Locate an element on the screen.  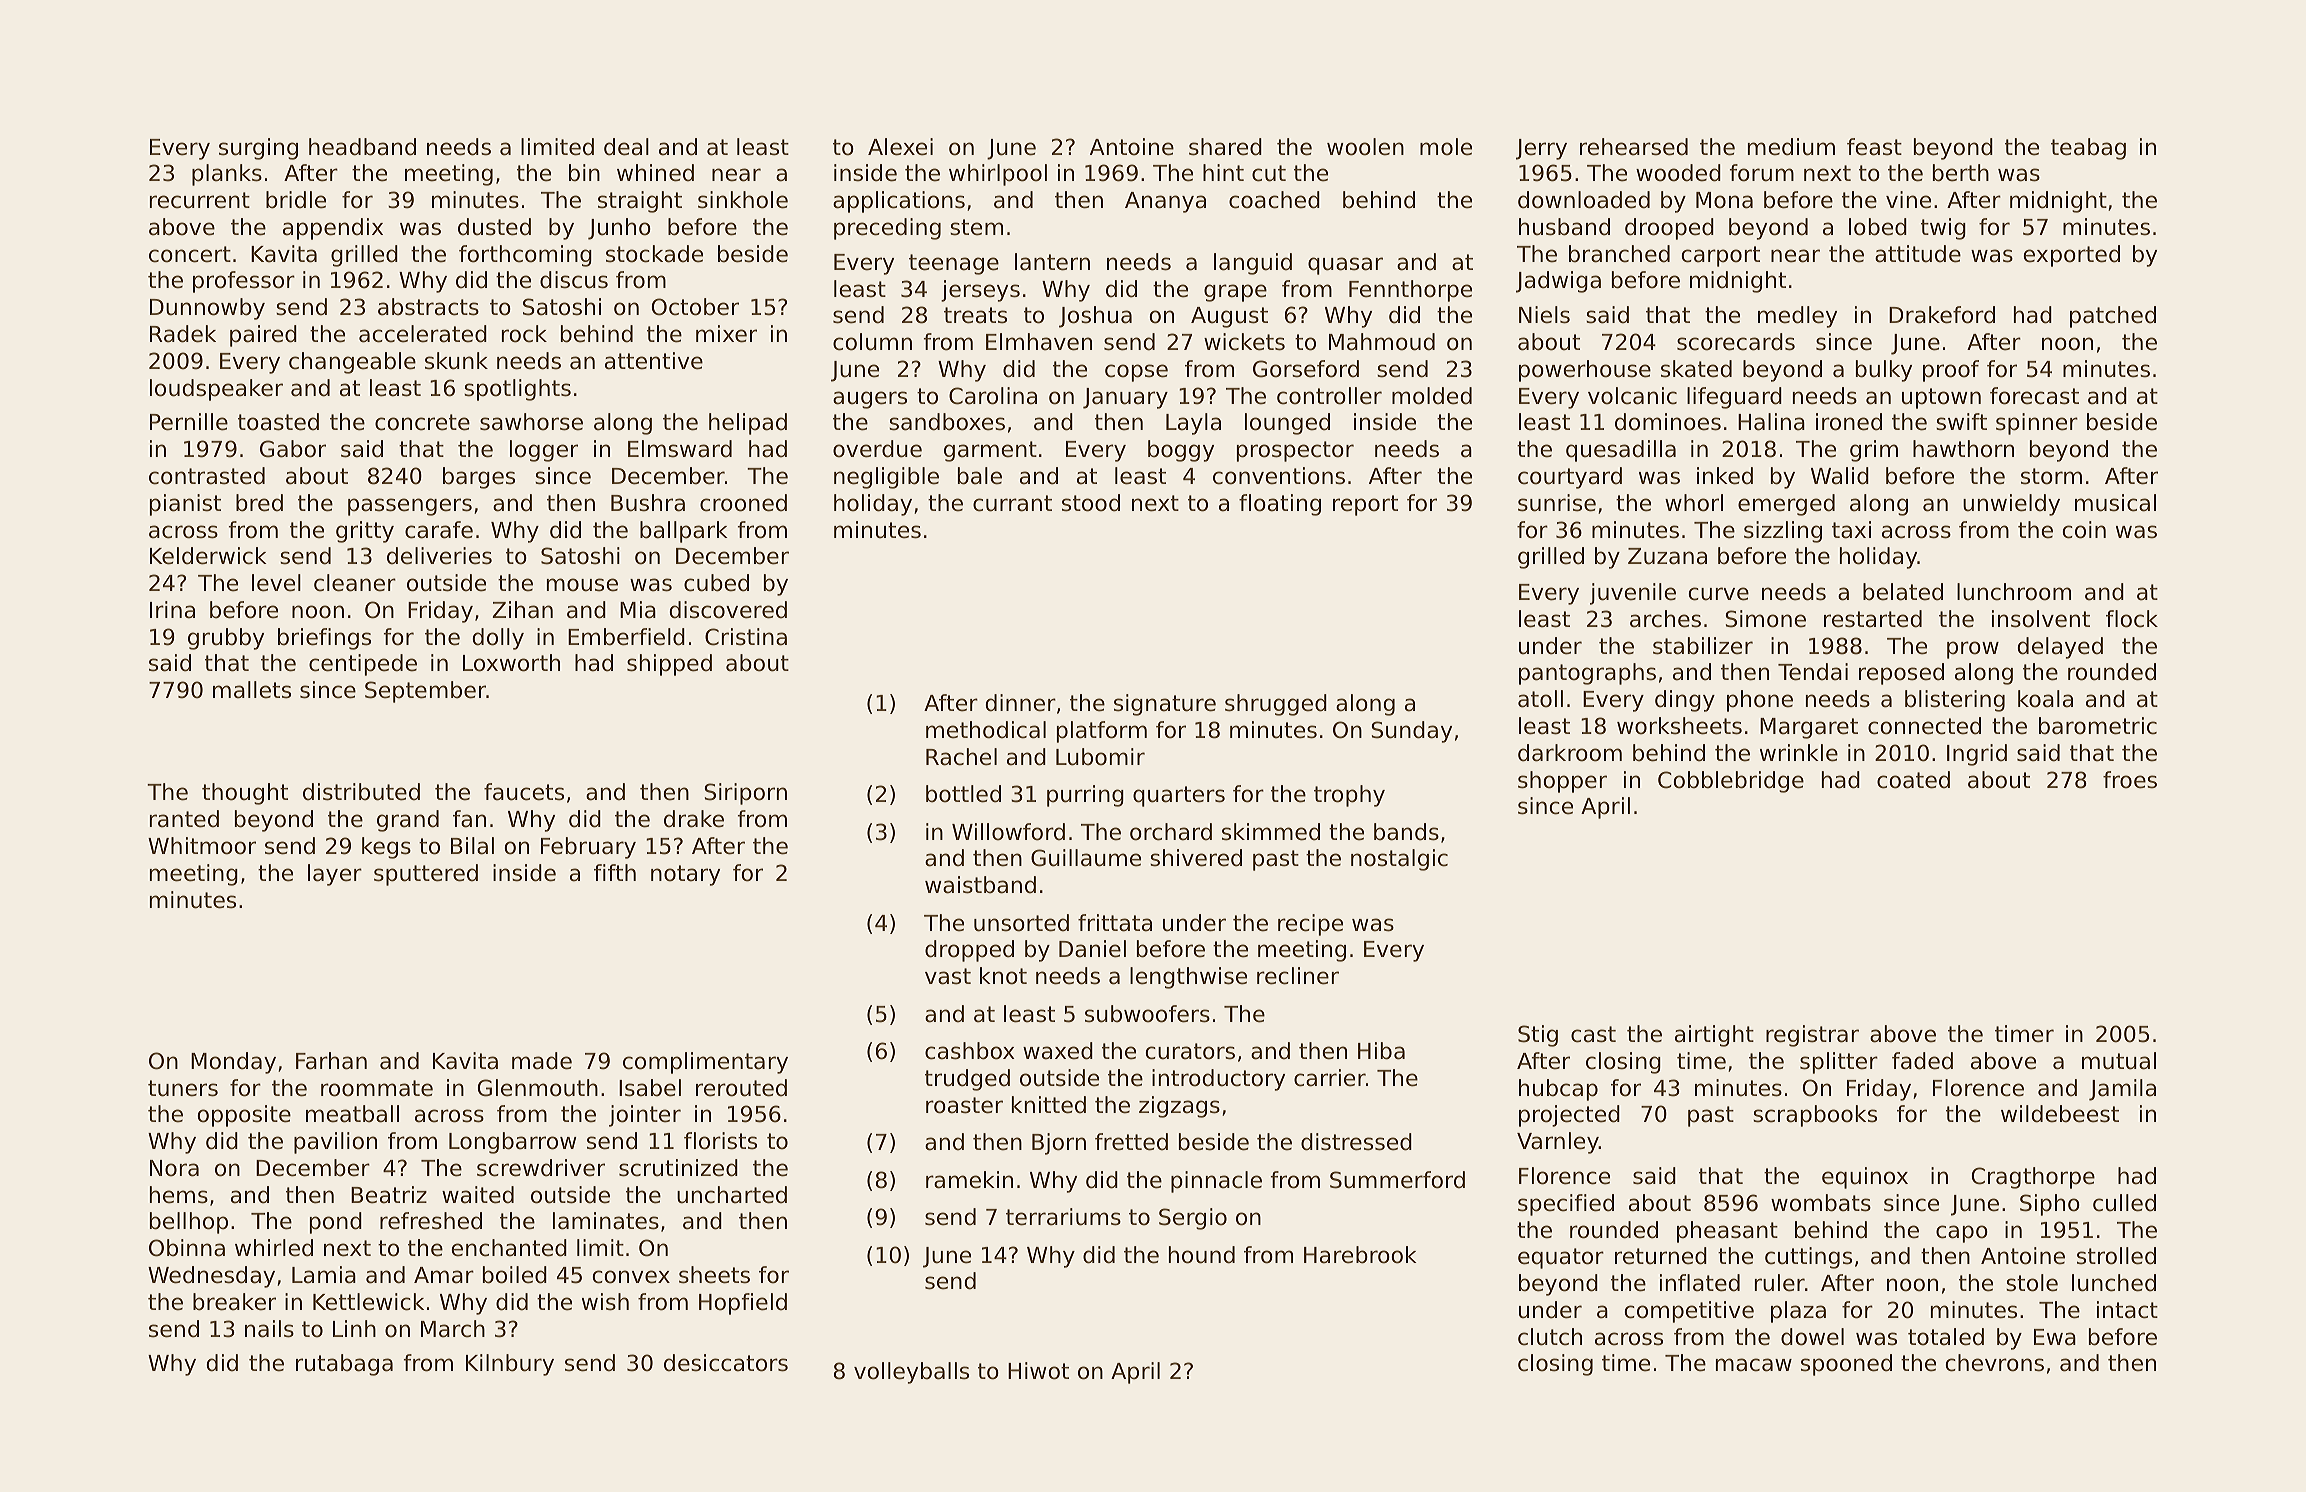
Alexei is located at coordinates (900, 147).
